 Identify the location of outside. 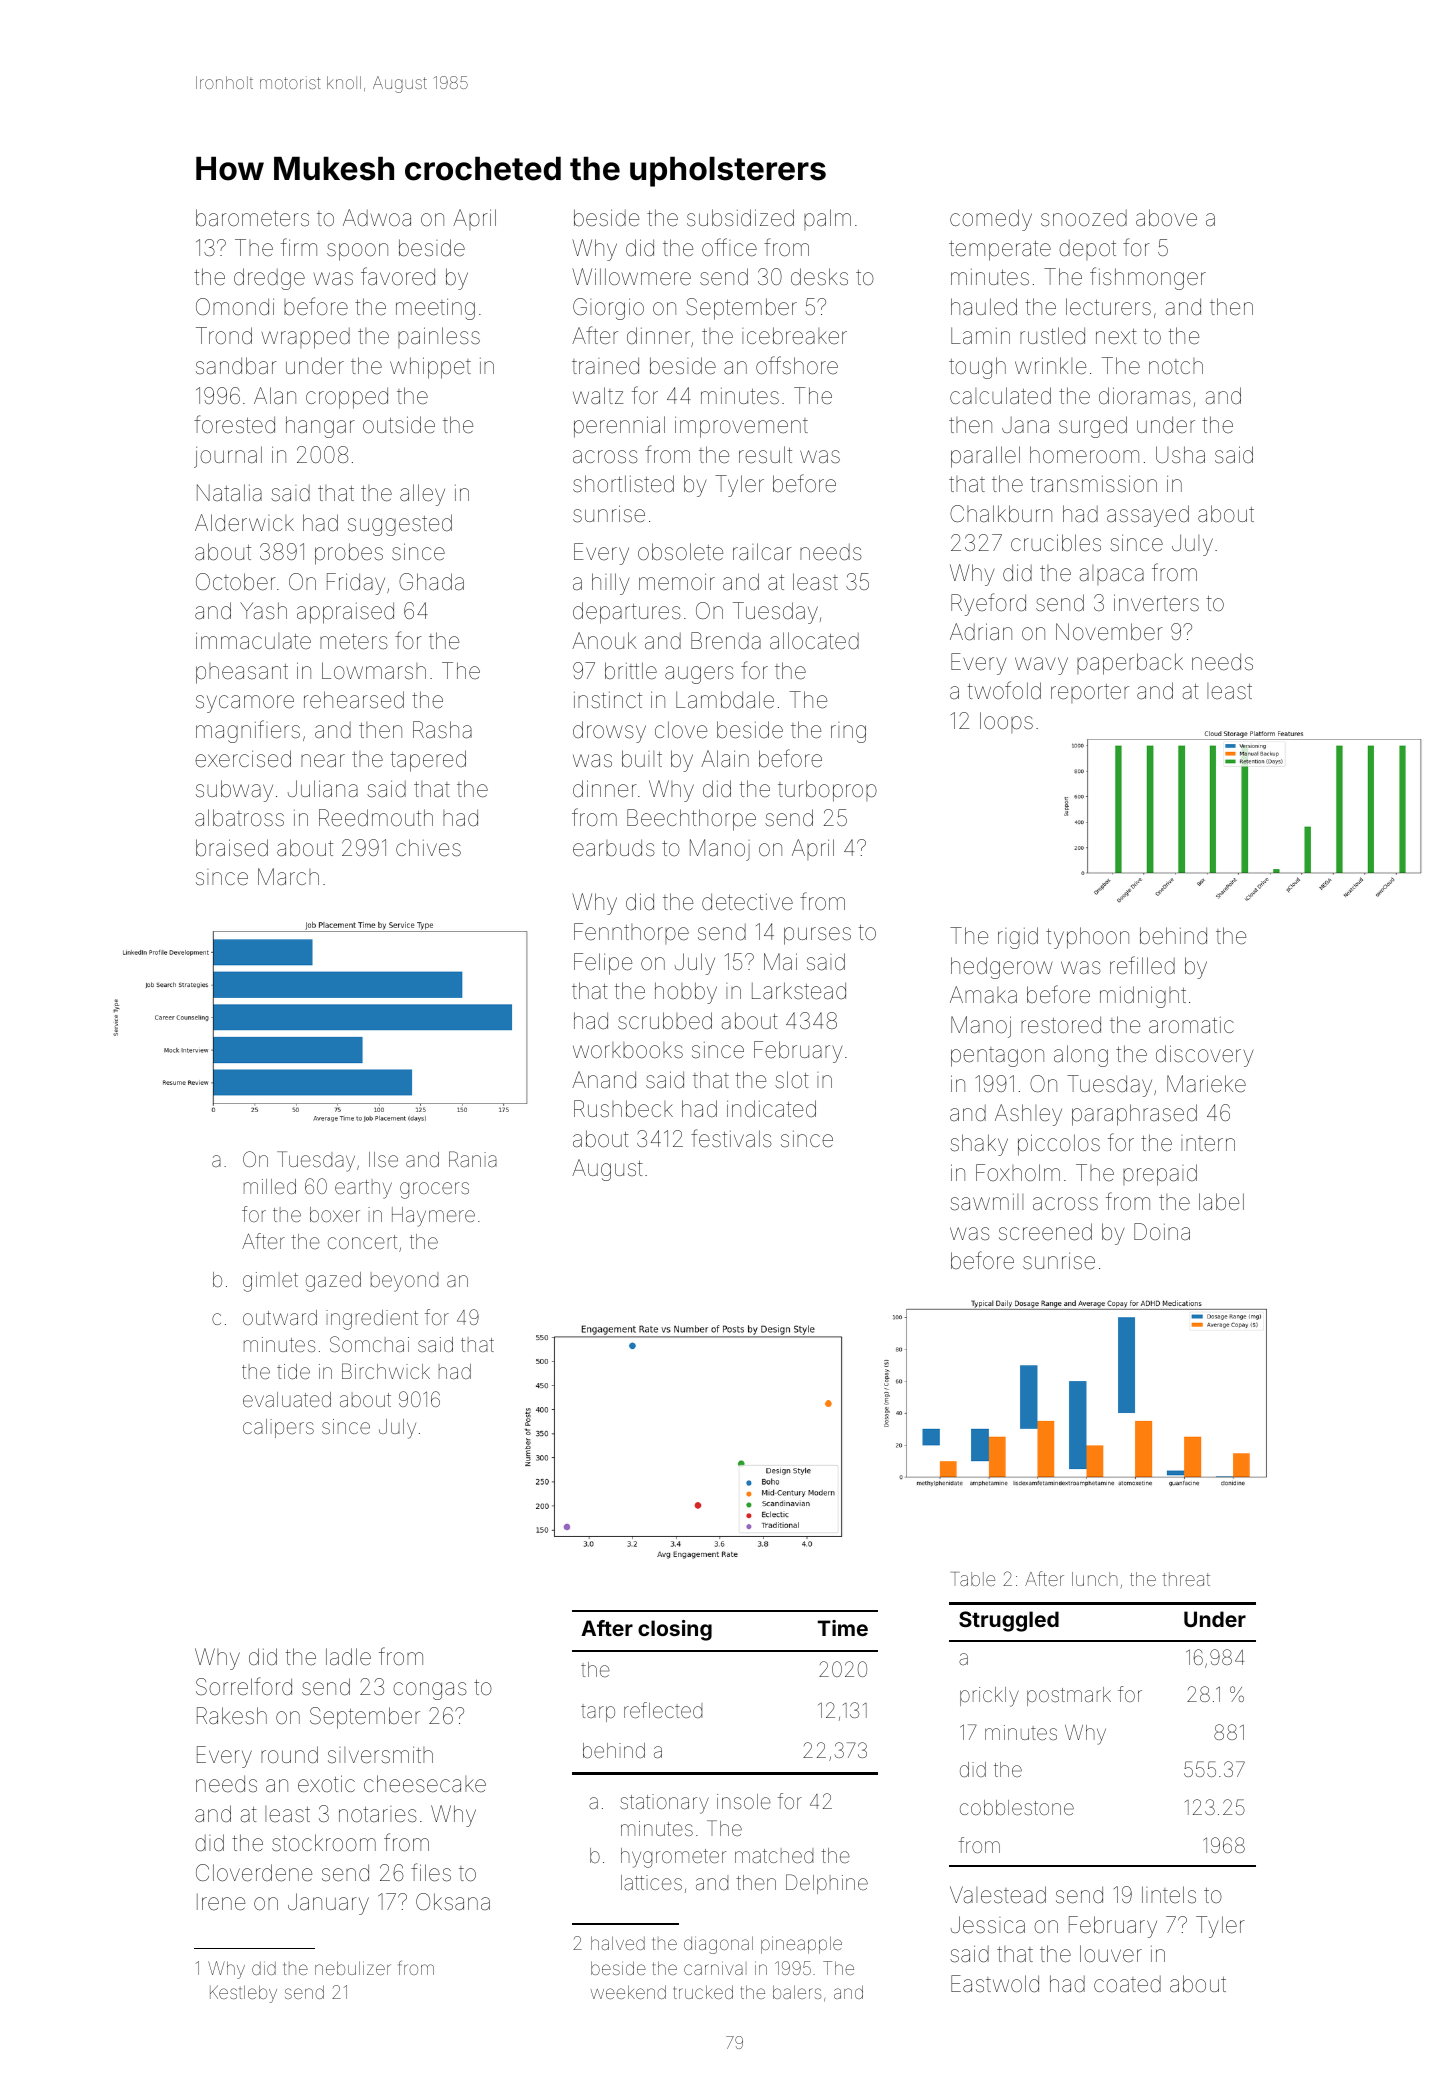
(399, 425).
